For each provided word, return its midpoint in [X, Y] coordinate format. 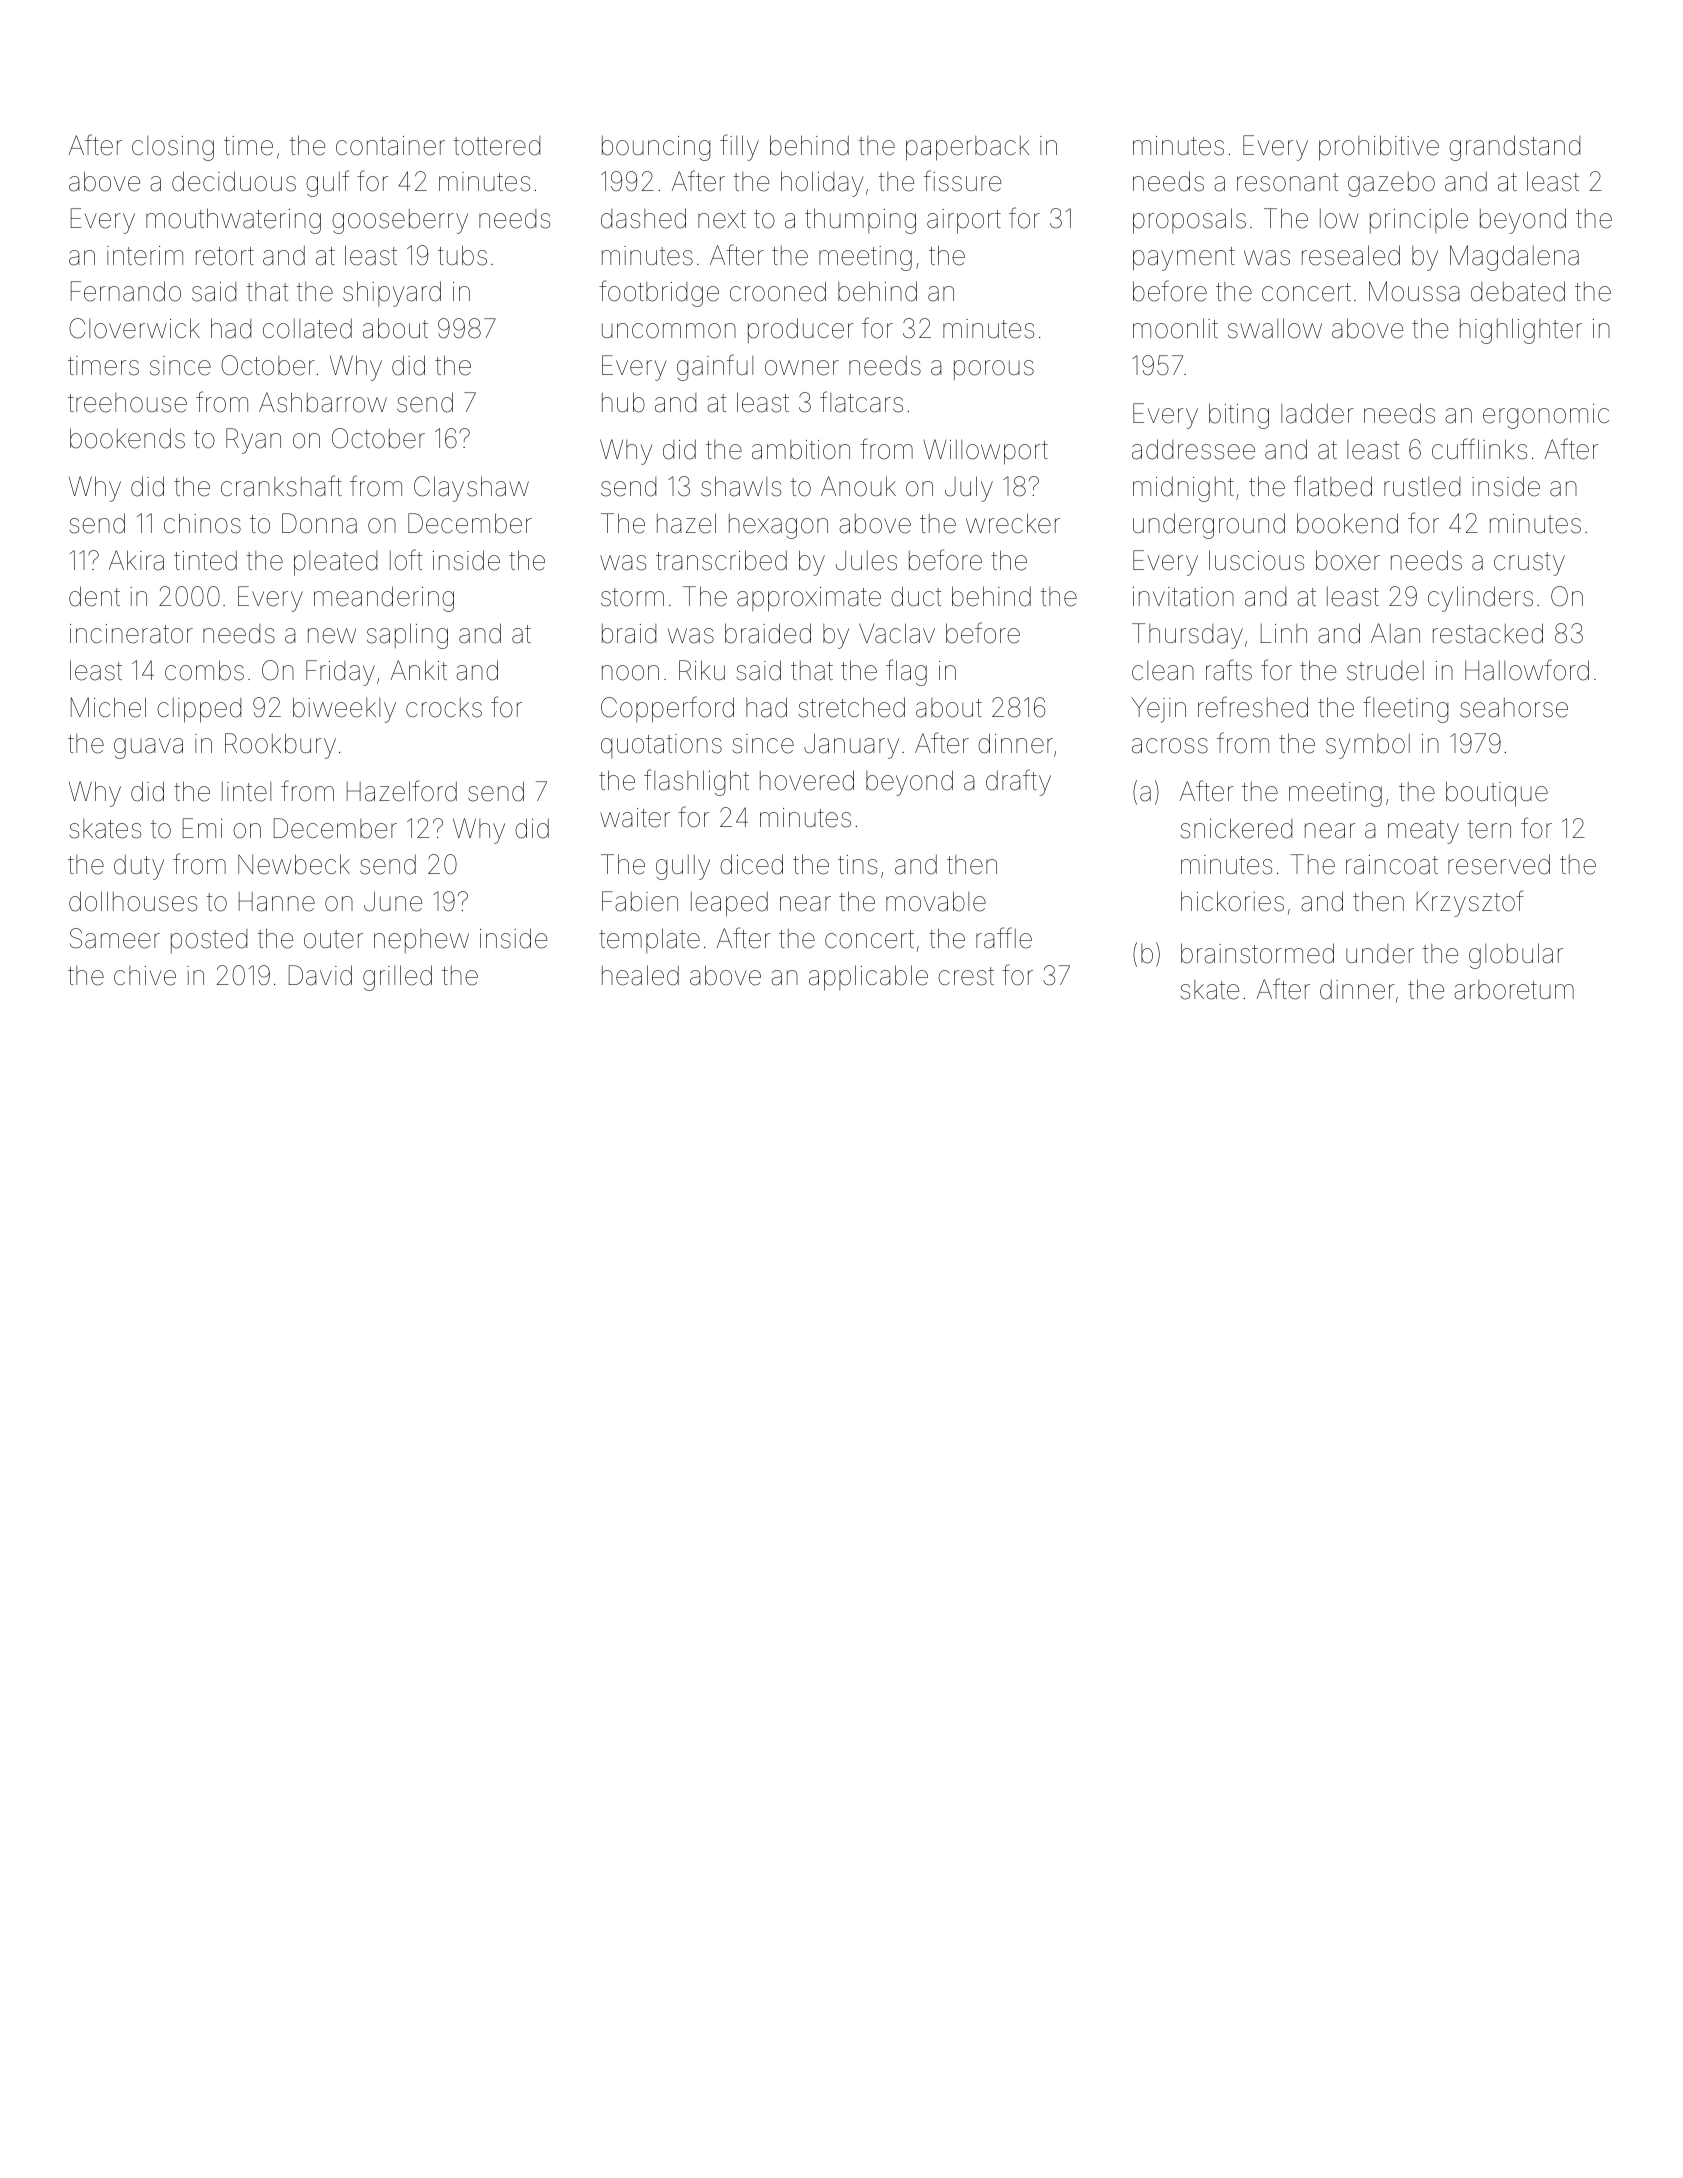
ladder [1317, 413]
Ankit [419, 670]
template [649, 940]
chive [145, 976]
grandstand [1514, 148]
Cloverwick [134, 328]
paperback [967, 148]
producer [801, 330]
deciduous [234, 181]
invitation [1183, 597]
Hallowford [1527, 670]
